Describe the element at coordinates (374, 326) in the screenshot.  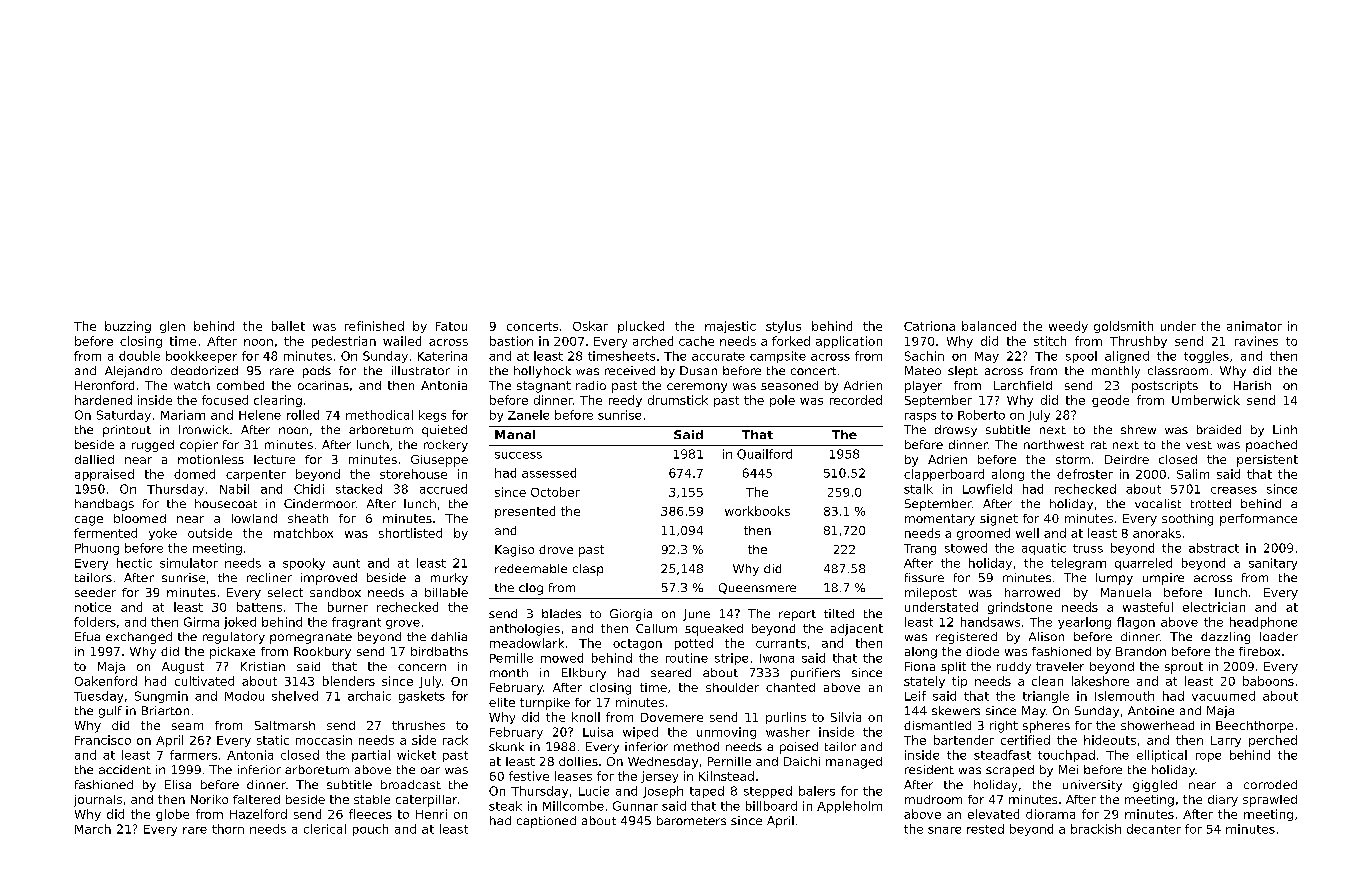
I see `refinished` at that location.
